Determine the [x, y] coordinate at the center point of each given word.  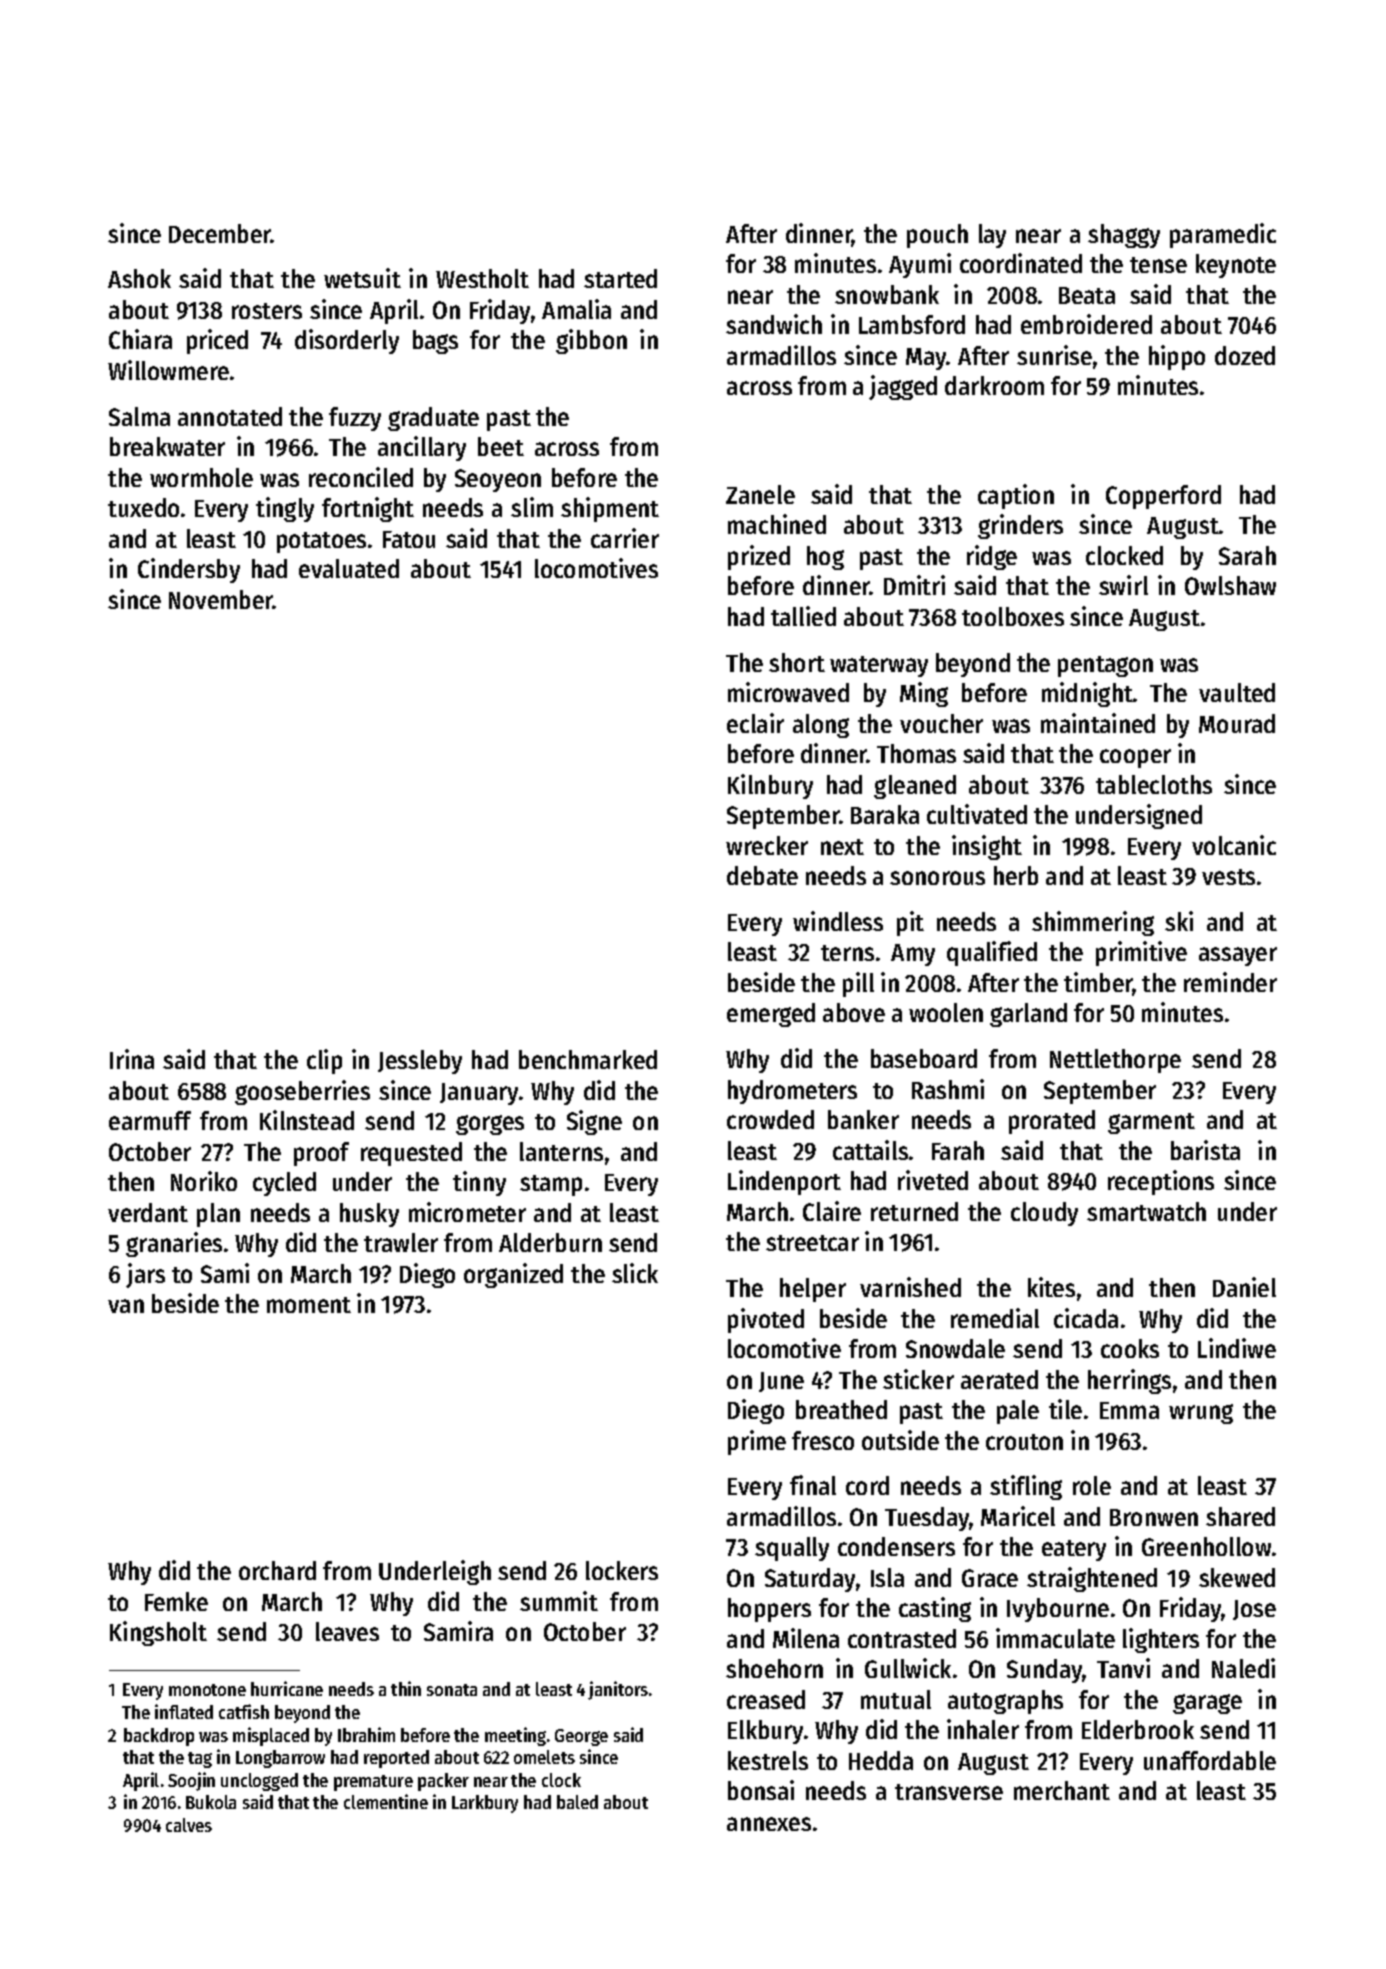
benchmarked [588, 1059]
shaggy [1124, 236]
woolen [946, 1012]
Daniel [1244, 1287]
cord [867, 1485]
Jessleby [420, 1062]
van [126, 1306]
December [220, 233]
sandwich [774, 324]
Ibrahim [366, 1734]
